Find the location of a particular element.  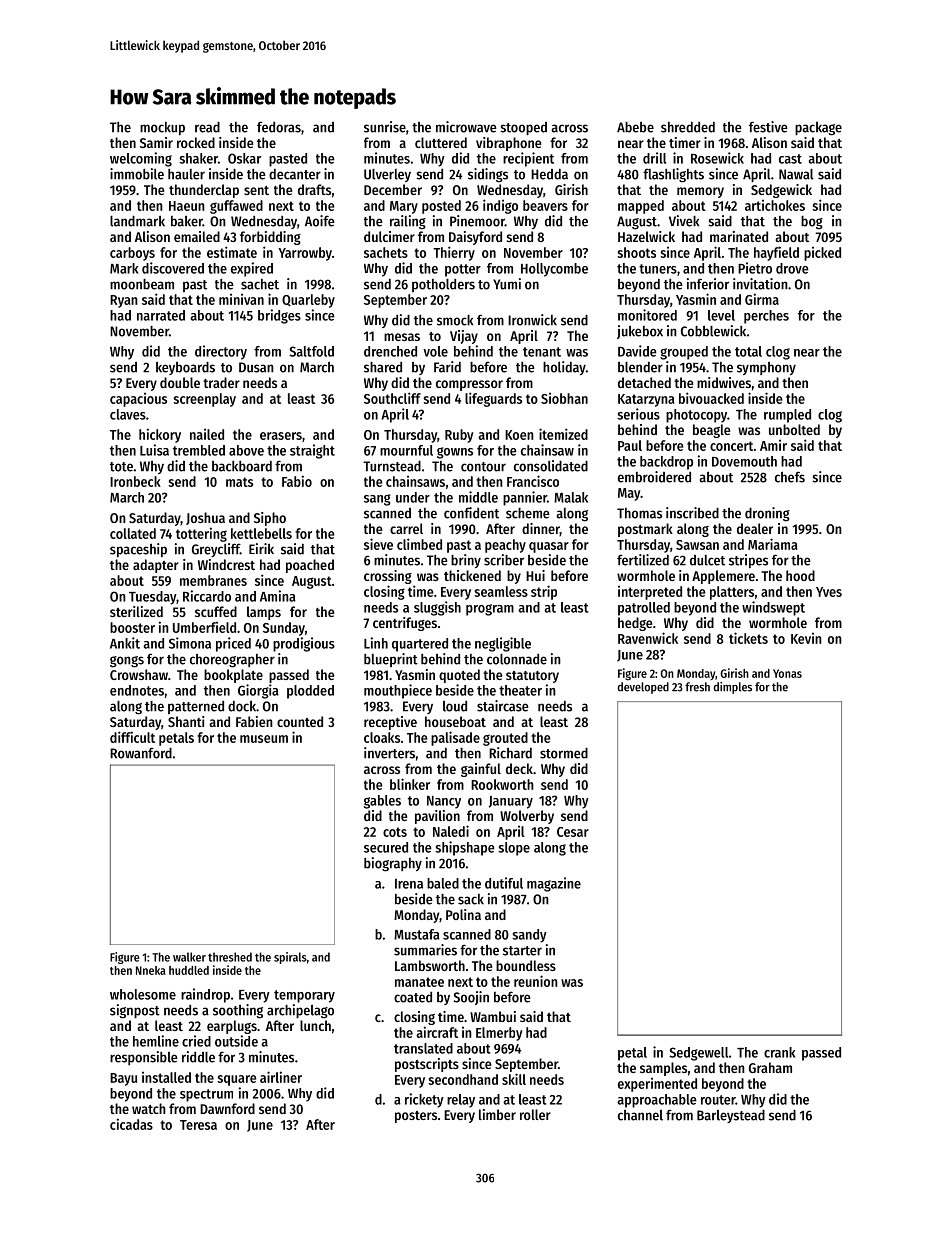

Yonas is located at coordinates (787, 673).
